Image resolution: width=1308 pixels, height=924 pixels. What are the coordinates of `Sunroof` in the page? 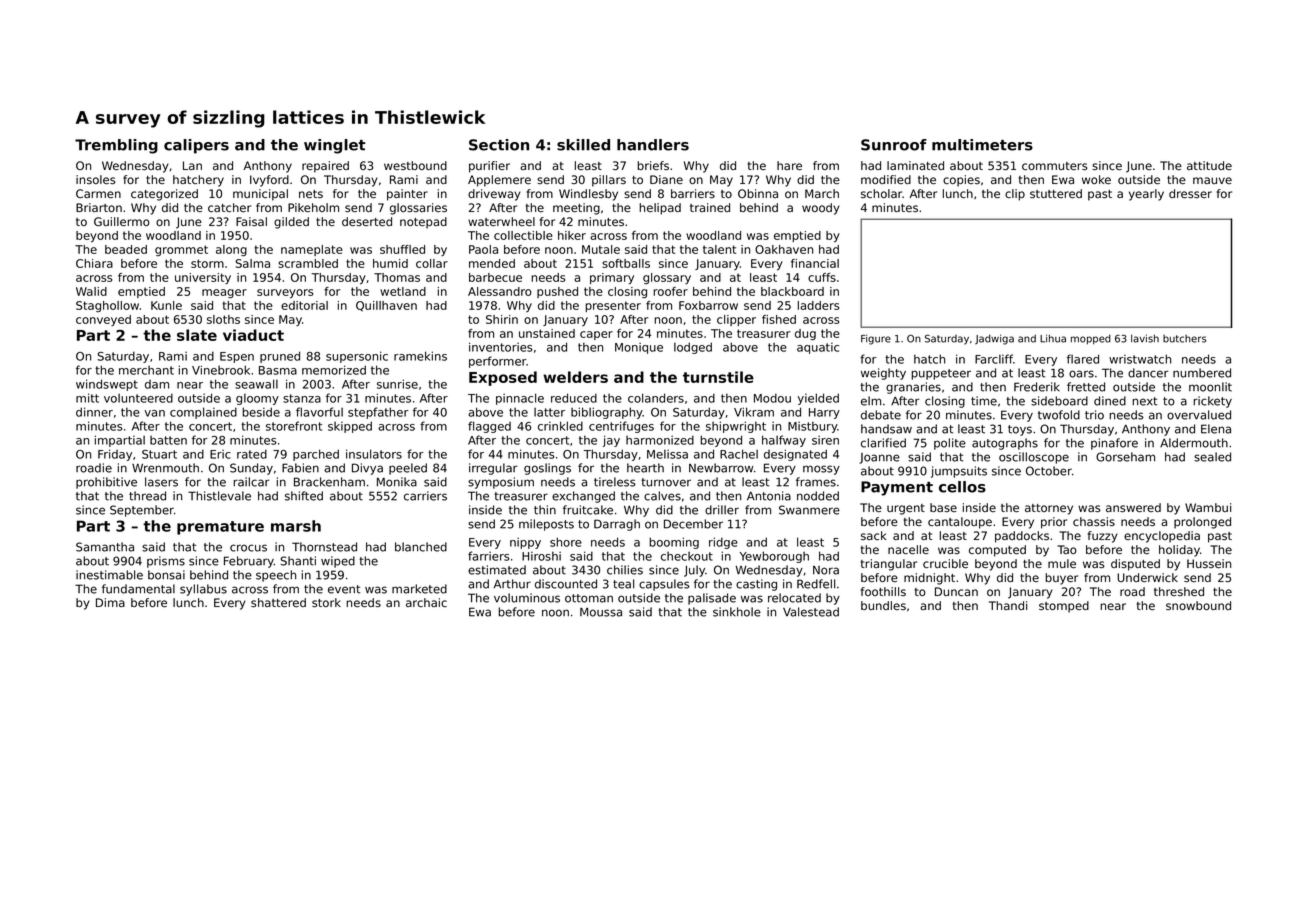 It's located at (894, 145).
